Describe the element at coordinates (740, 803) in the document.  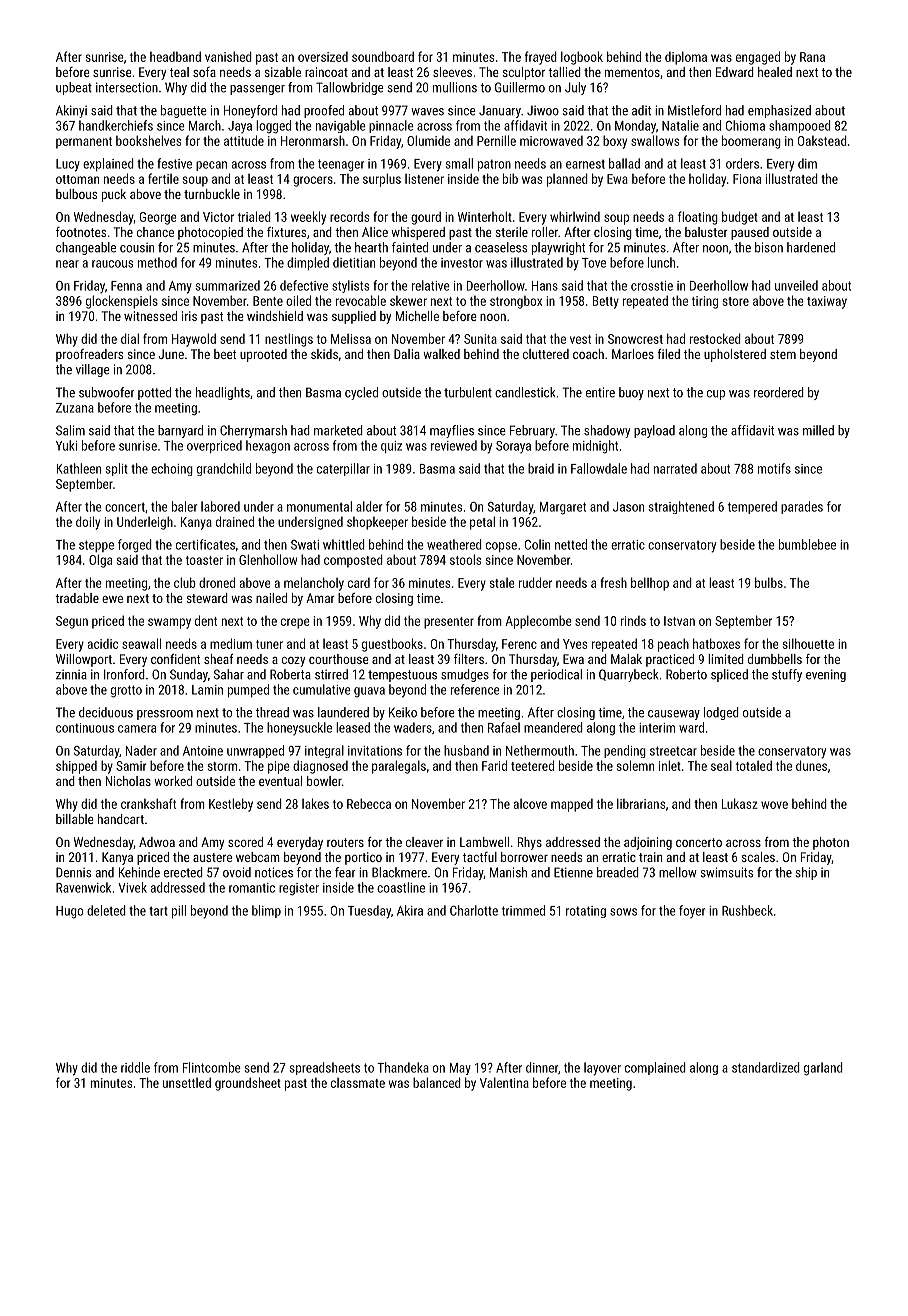
I see `Lukasz` at that location.
